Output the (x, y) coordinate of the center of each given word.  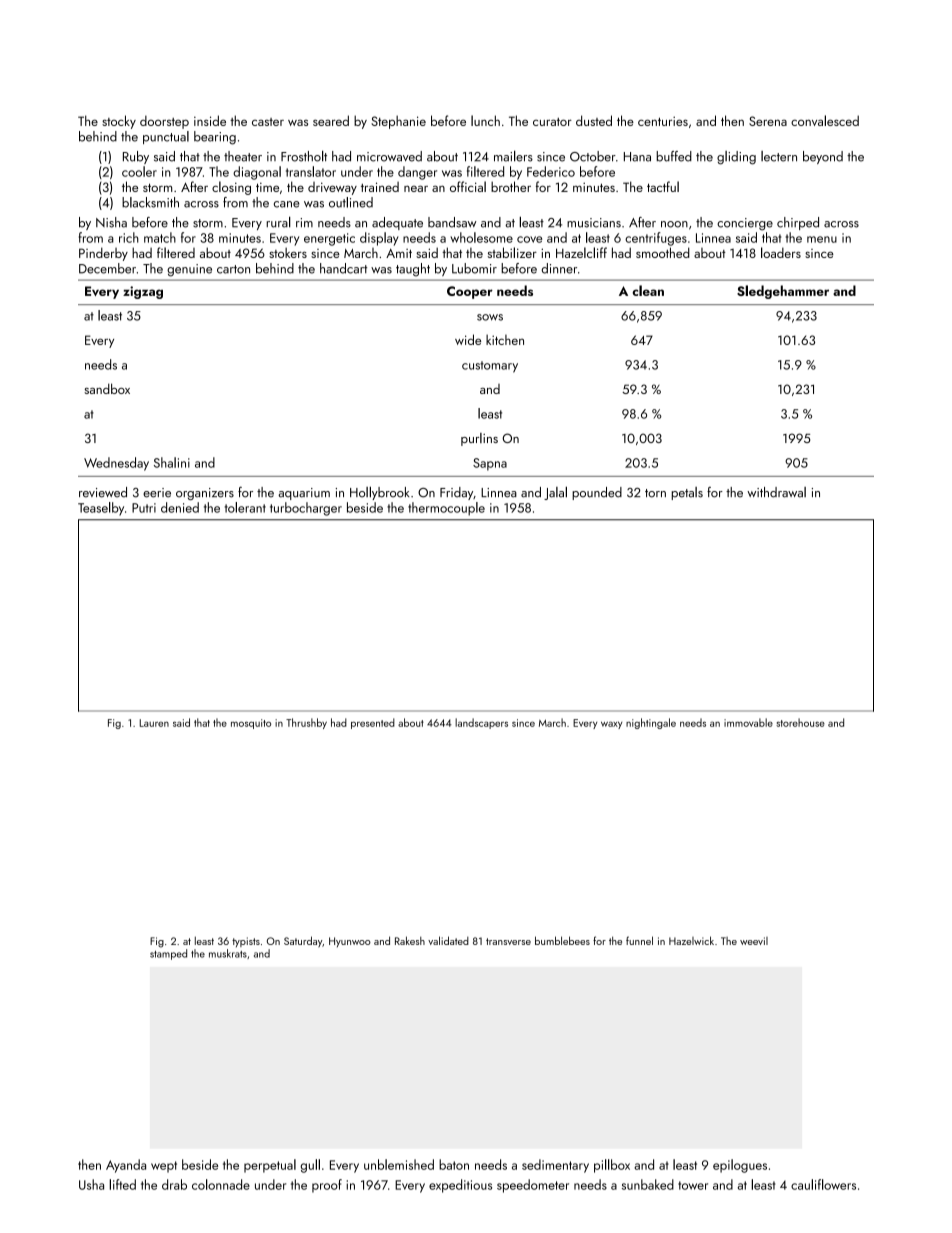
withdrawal (776, 492)
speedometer (533, 1186)
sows (490, 317)
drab (174, 1184)
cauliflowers (823, 1184)
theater (243, 156)
